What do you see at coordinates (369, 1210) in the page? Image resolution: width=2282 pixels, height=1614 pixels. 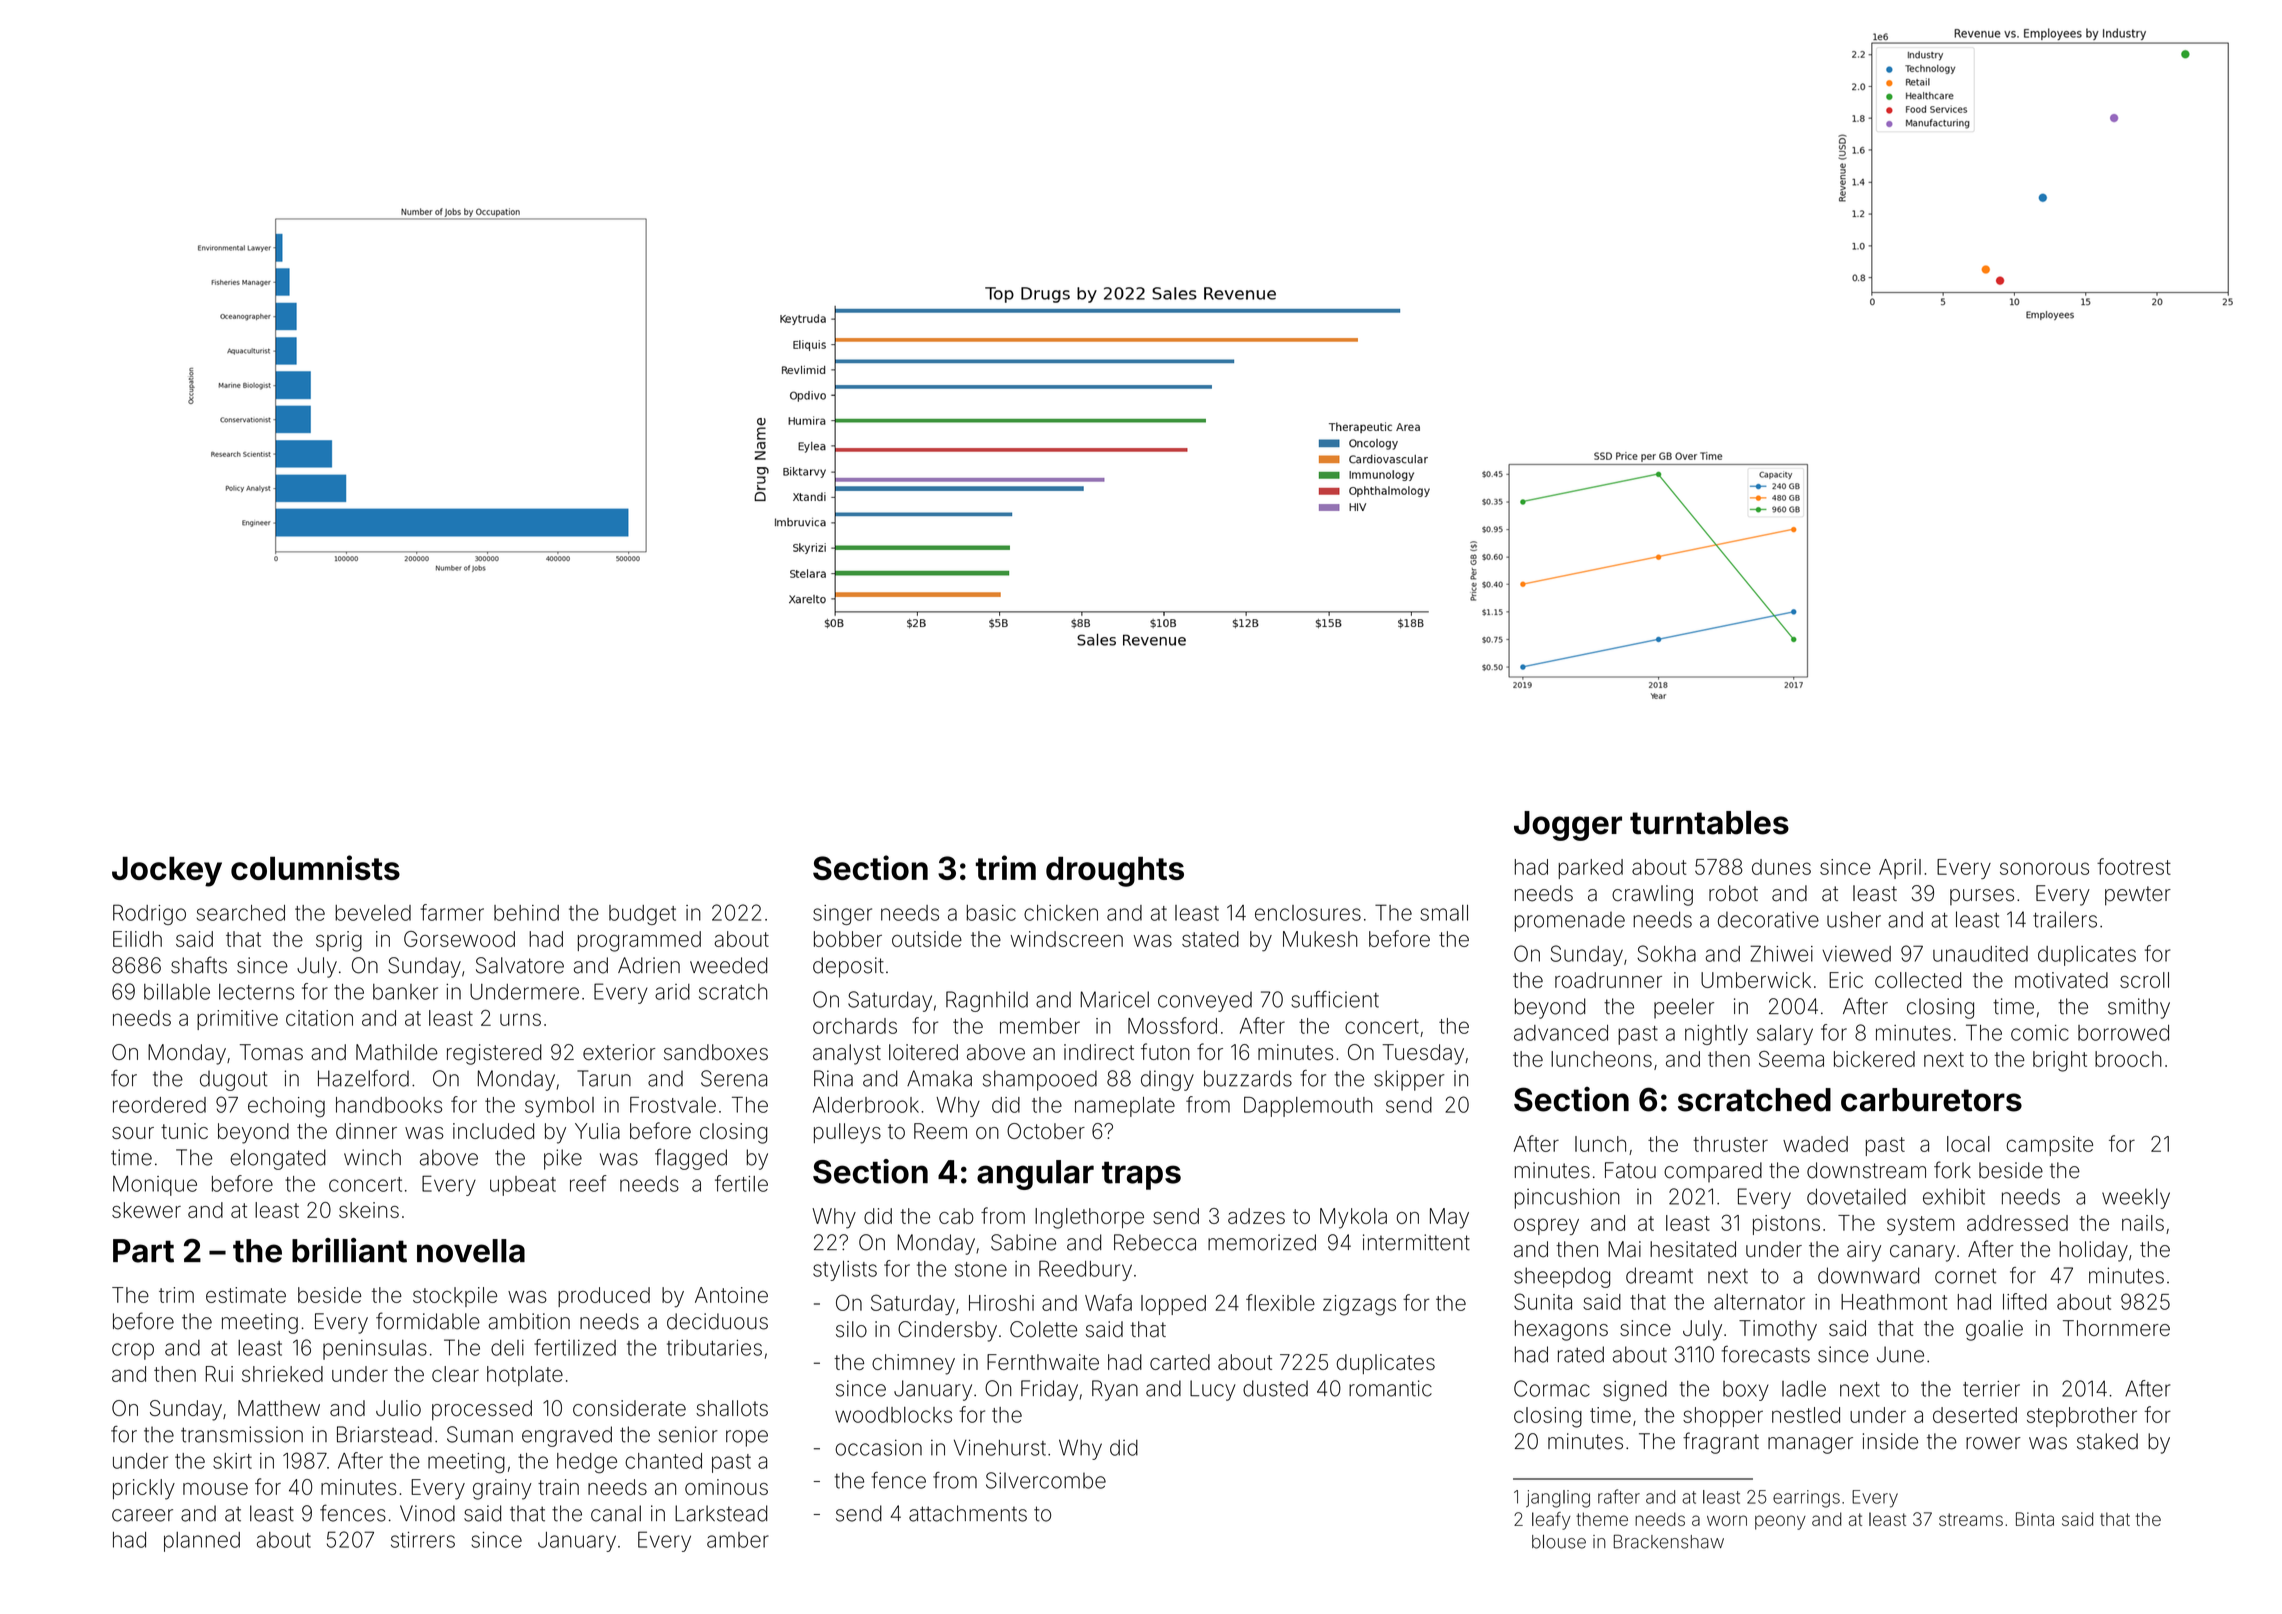 I see `skeins` at bounding box center [369, 1210].
